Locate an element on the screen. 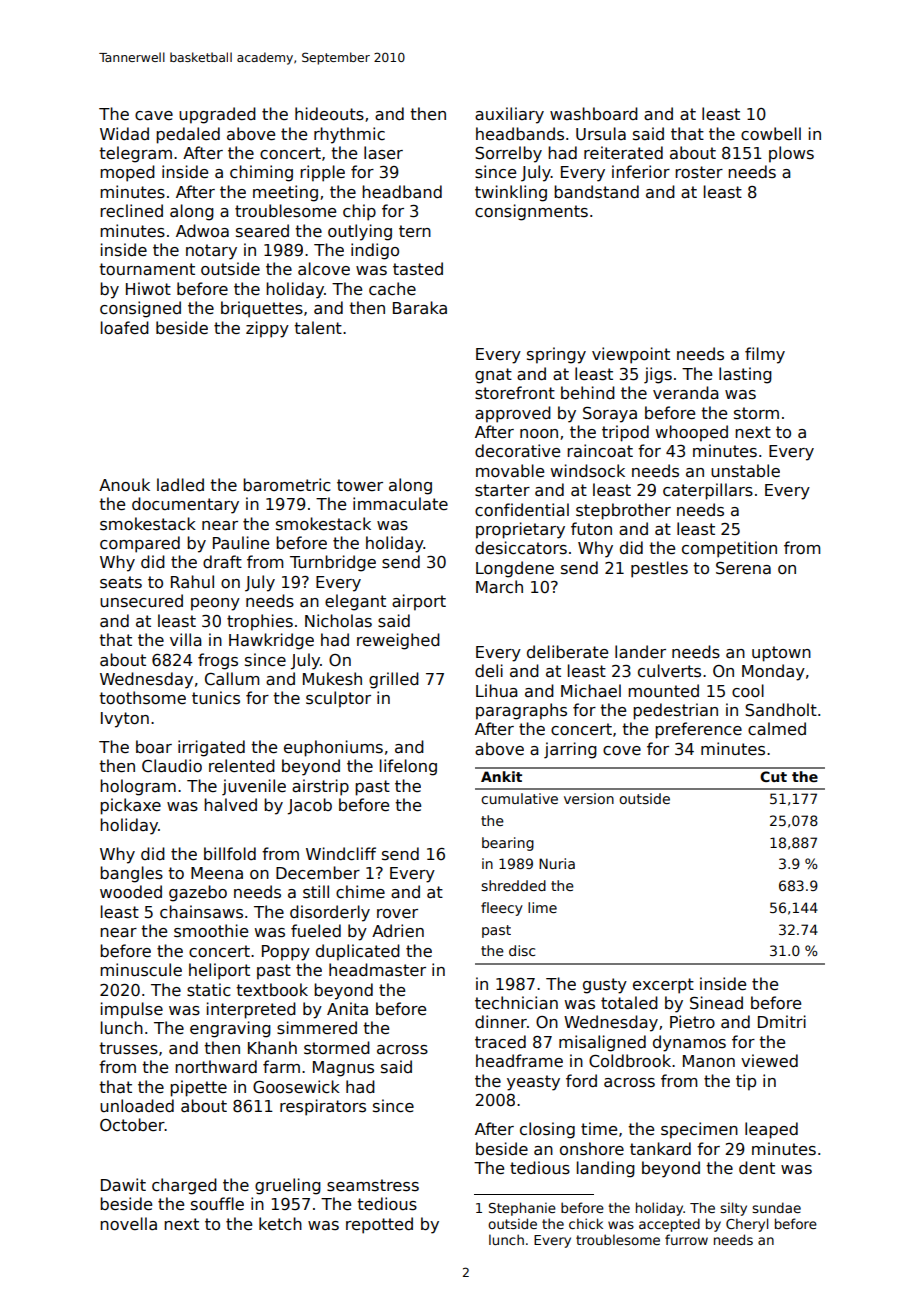 Image resolution: width=924 pixels, height=1308 pixels. proprietary is located at coordinates (520, 530).
